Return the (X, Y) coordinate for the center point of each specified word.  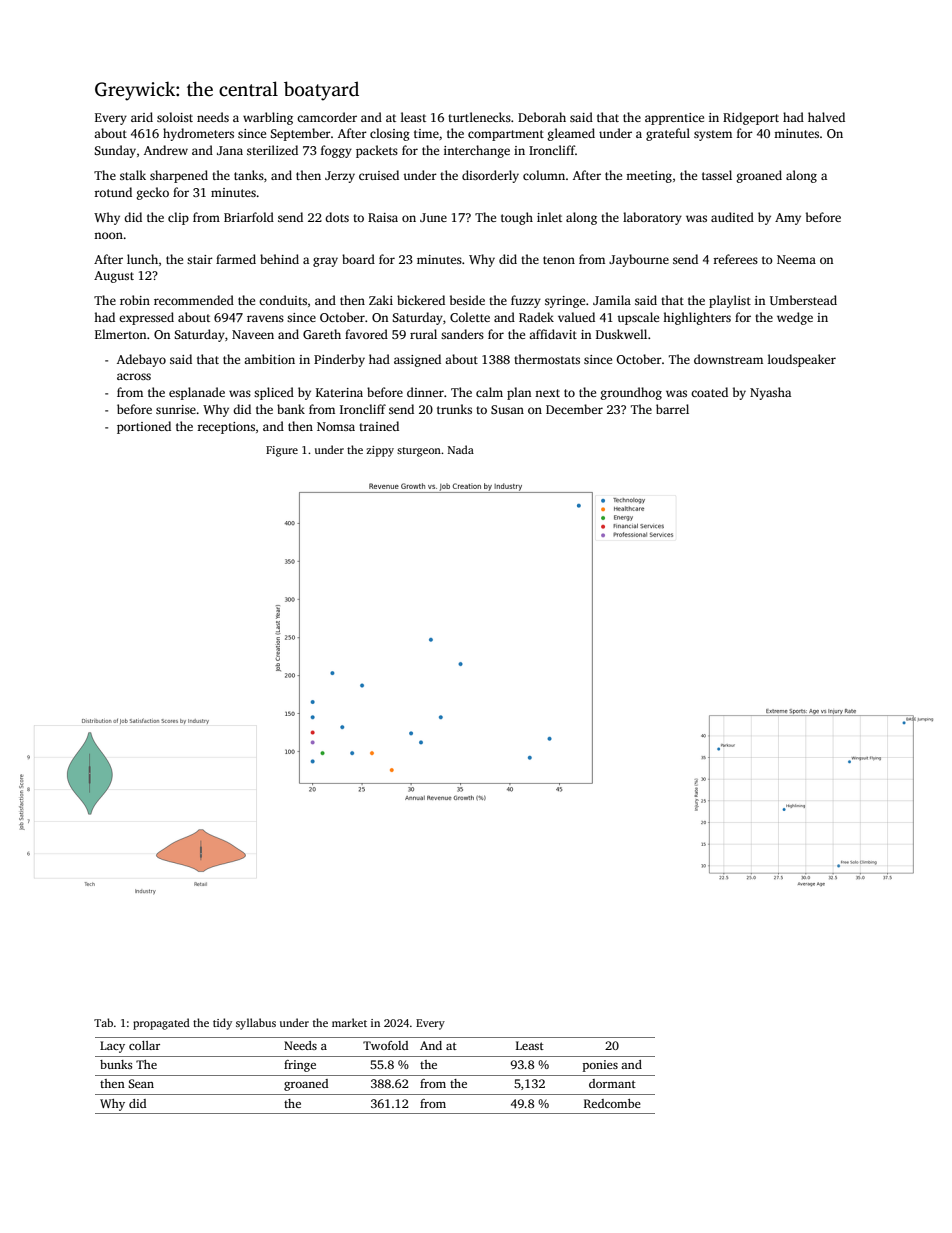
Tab (103, 1022)
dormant (612, 1083)
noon (108, 235)
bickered (421, 300)
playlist (730, 301)
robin (135, 300)
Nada (461, 449)
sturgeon (419, 452)
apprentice (674, 119)
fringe (300, 1066)
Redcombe (612, 1103)
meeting (649, 177)
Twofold (385, 1045)
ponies (600, 1066)
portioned (144, 427)
